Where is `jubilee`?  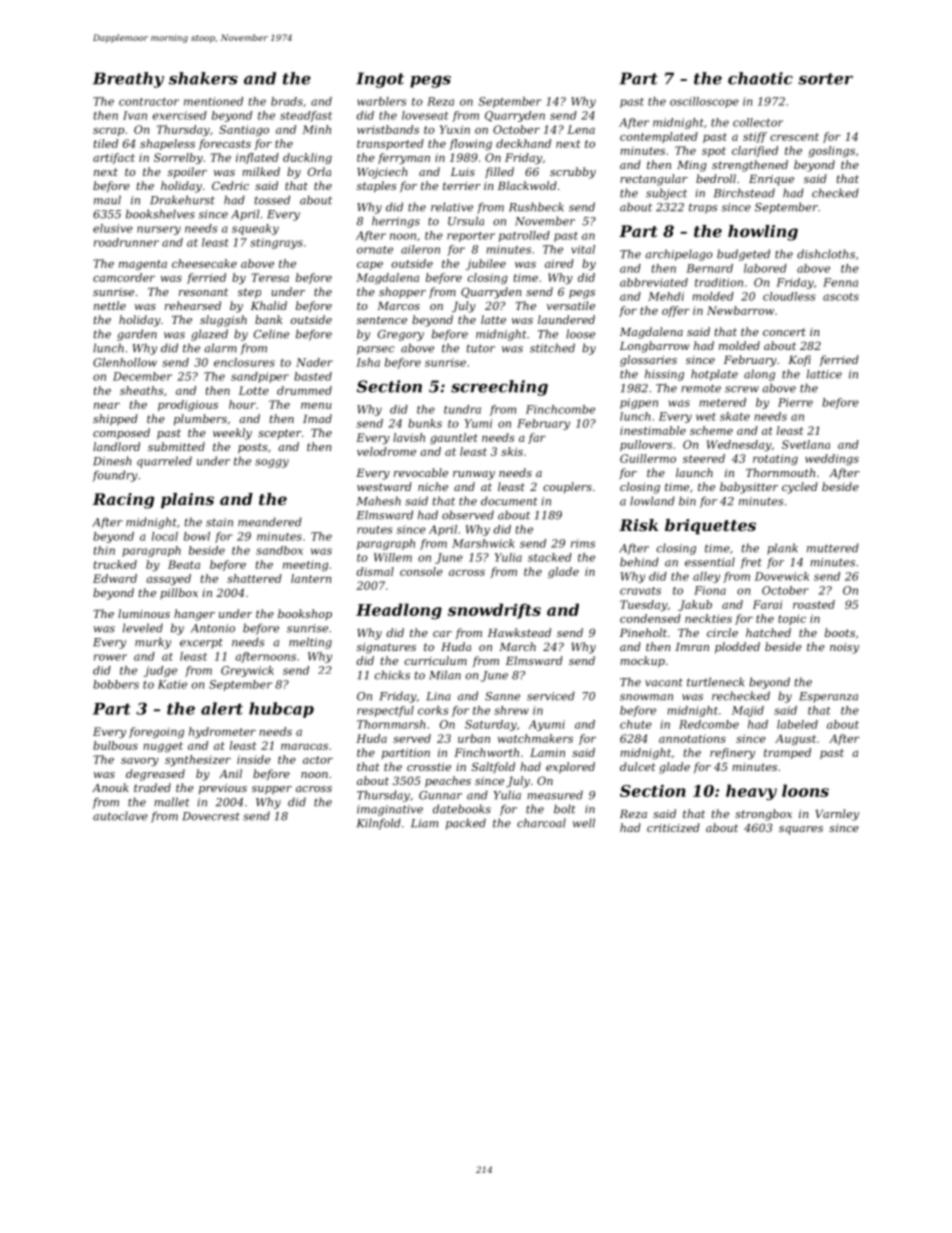 jubilee is located at coordinates (486, 264).
